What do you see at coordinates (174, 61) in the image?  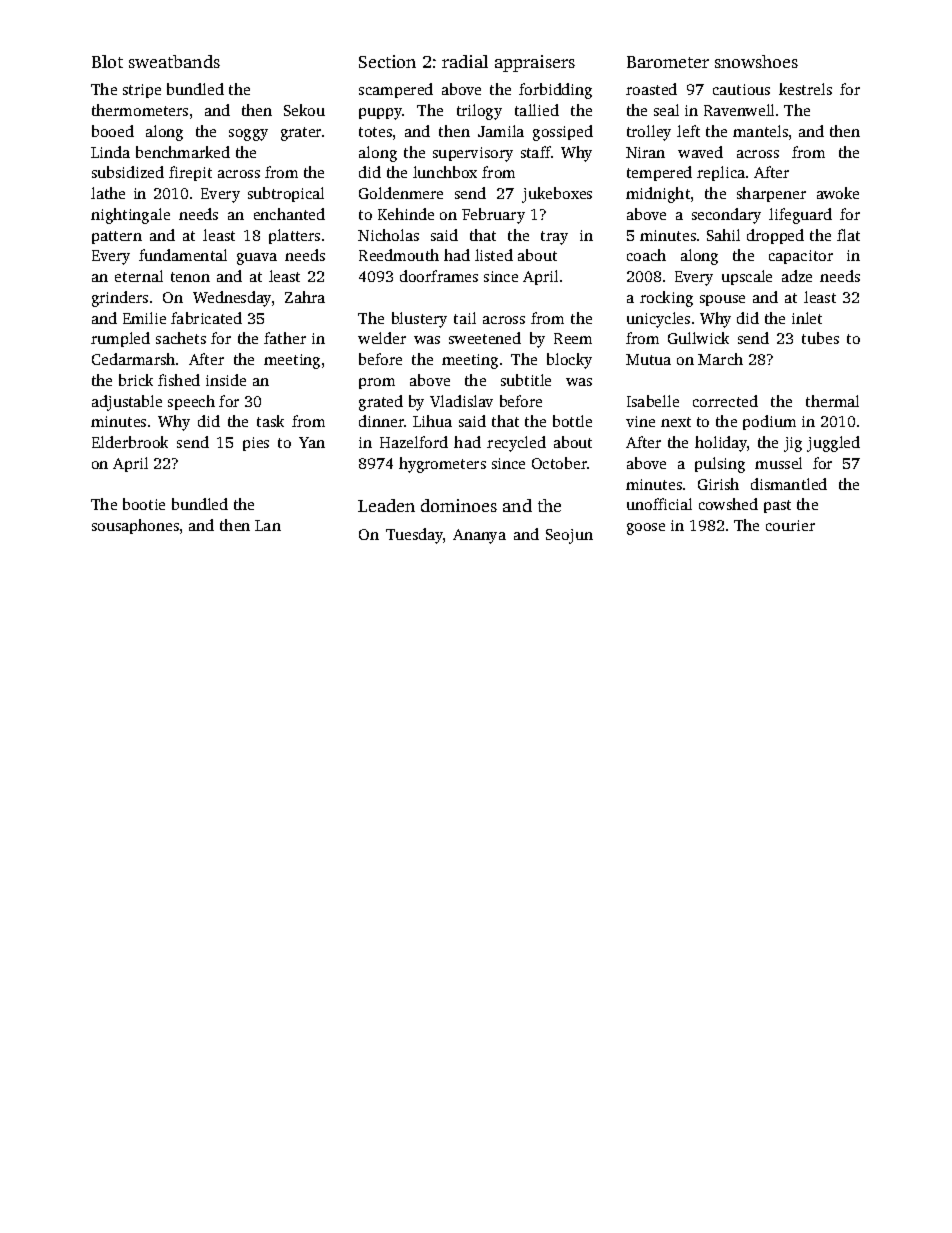 I see `sweatbands` at bounding box center [174, 61].
